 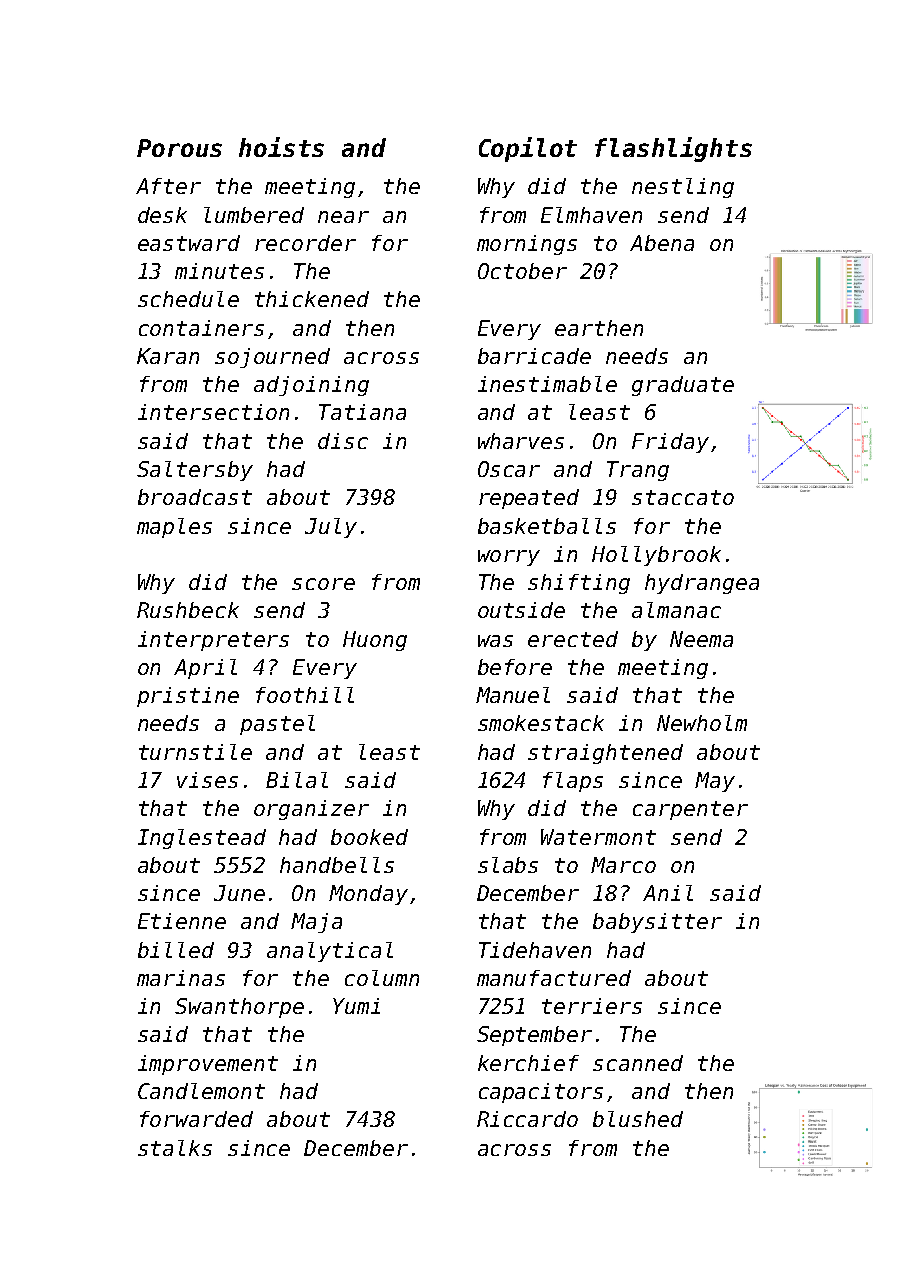 What do you see at coordinates (281, 147) in the document?
I see `hoists` at bounding box center [281, 147].
